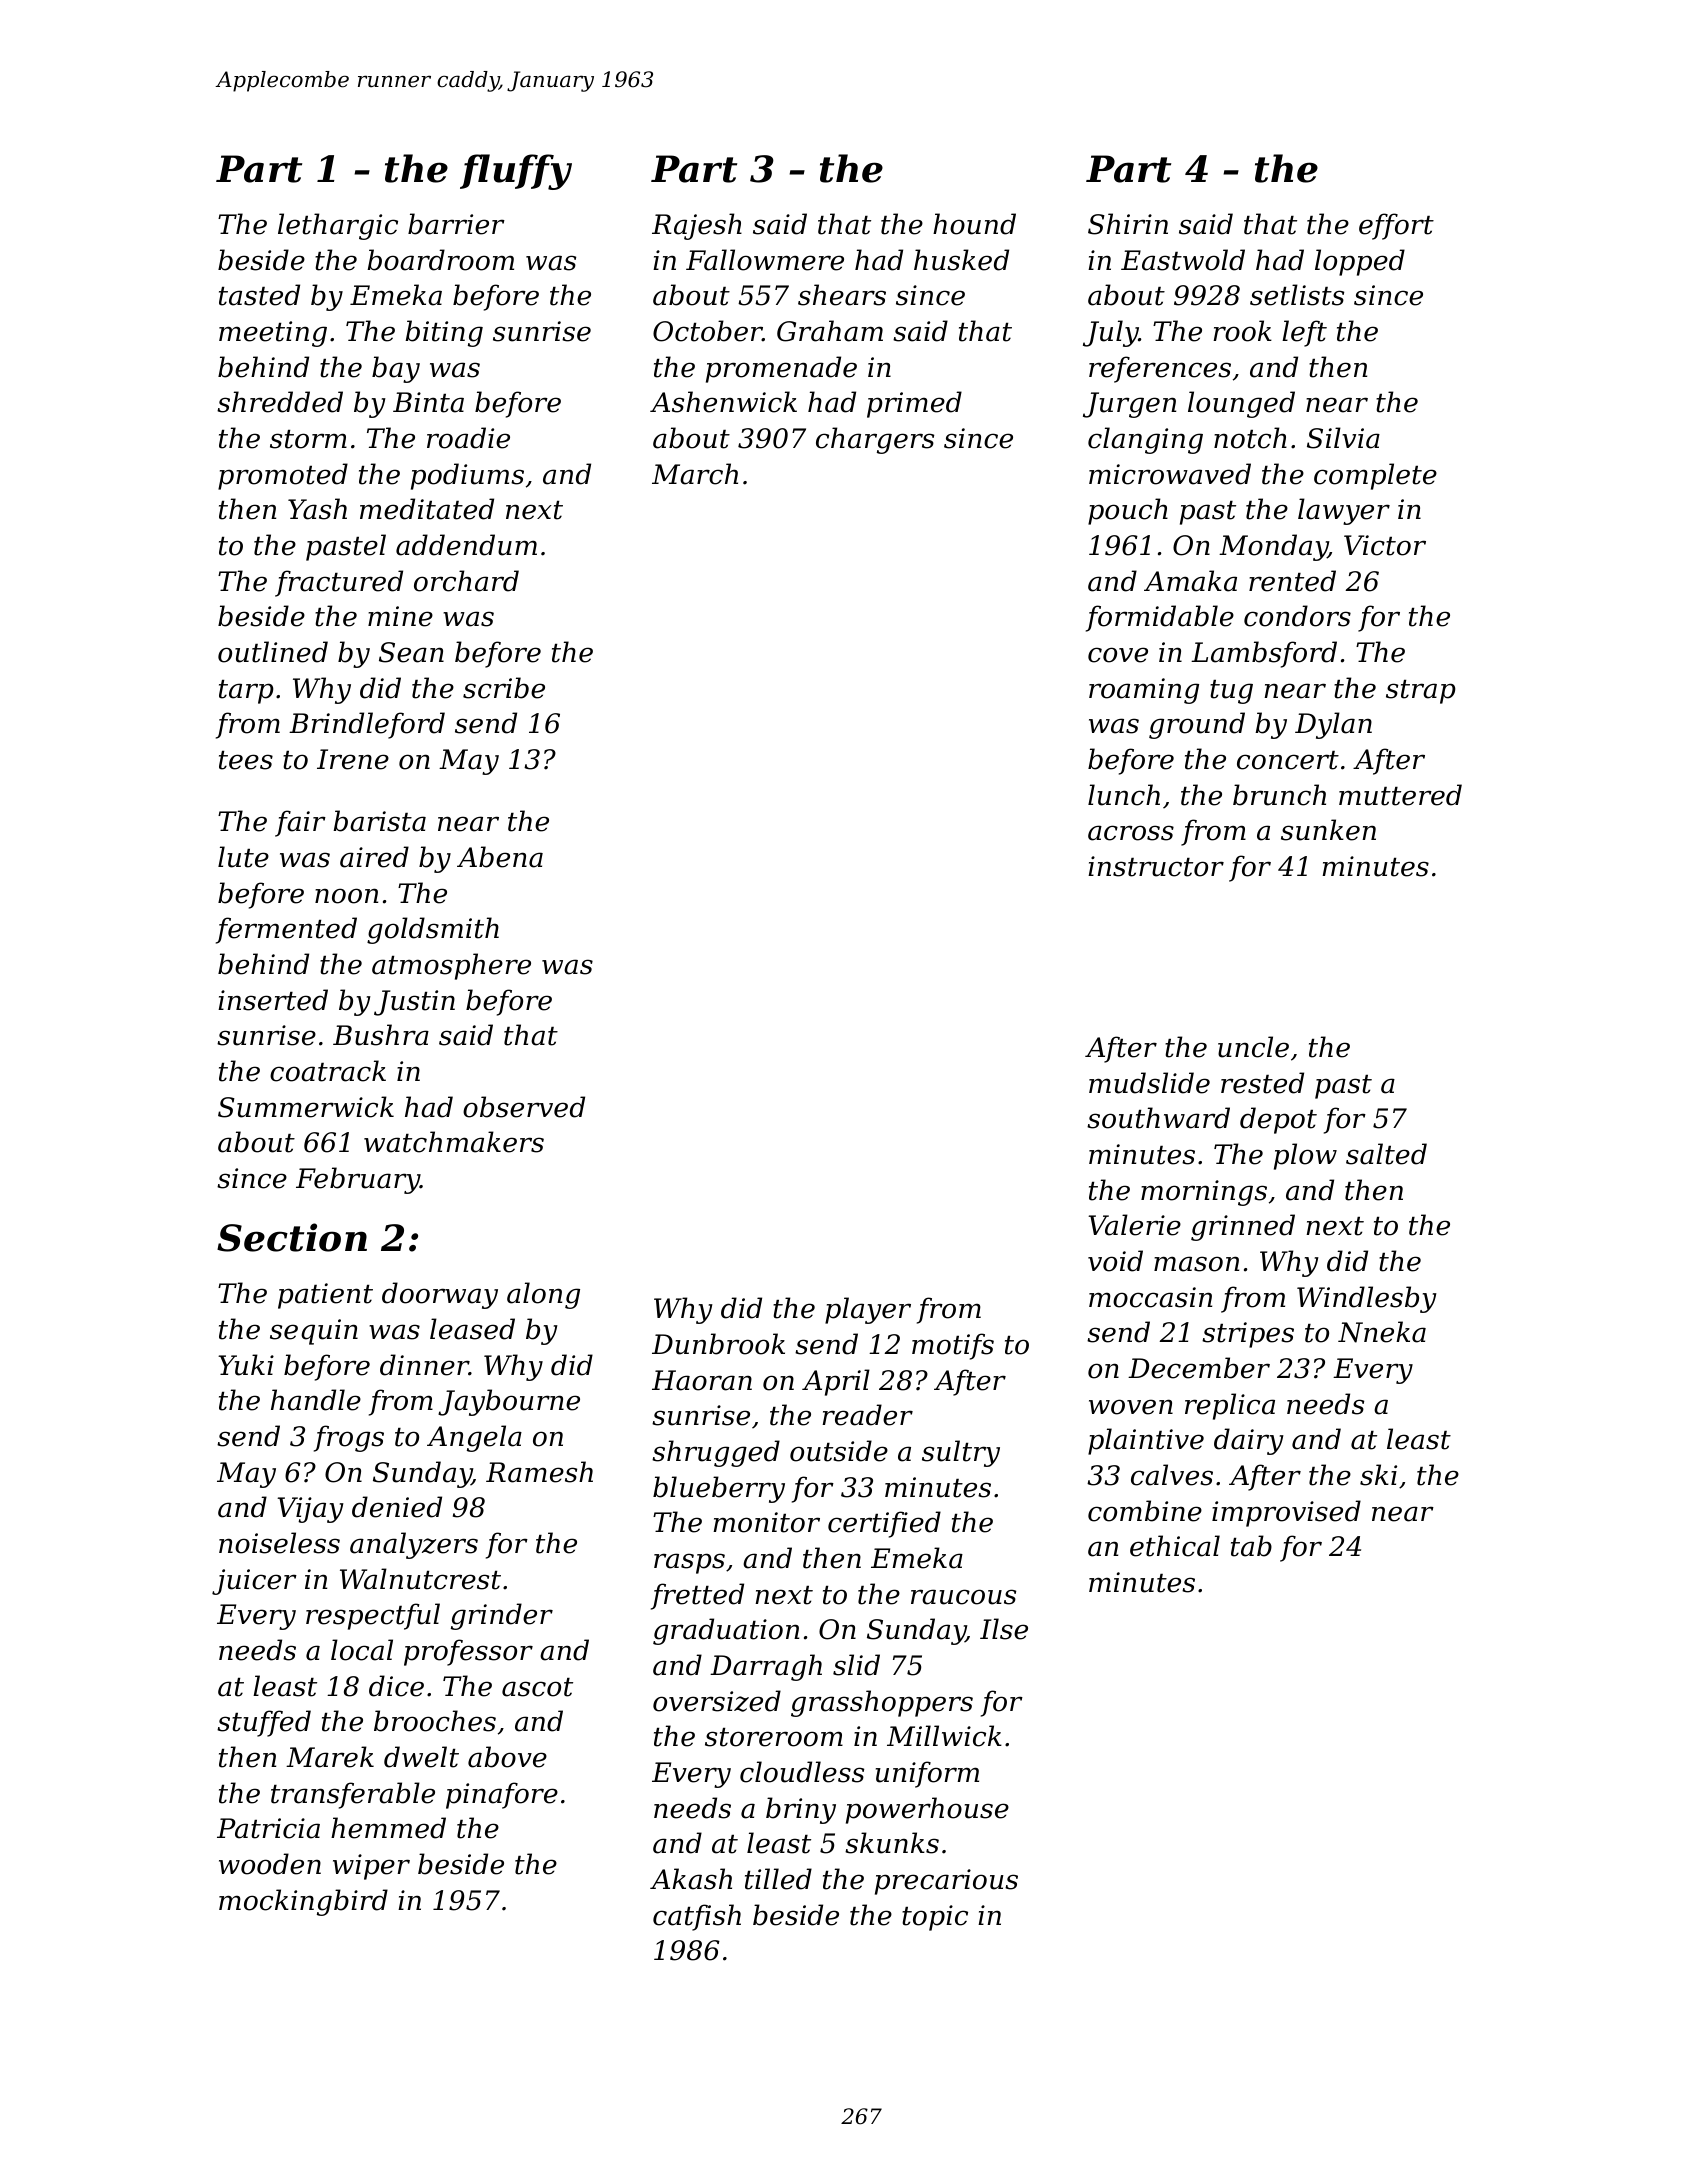 The image size is (1683, 2178). Describe the element at coordinates (349, 1438) in the screenshot. I see `frogs` at that location.
